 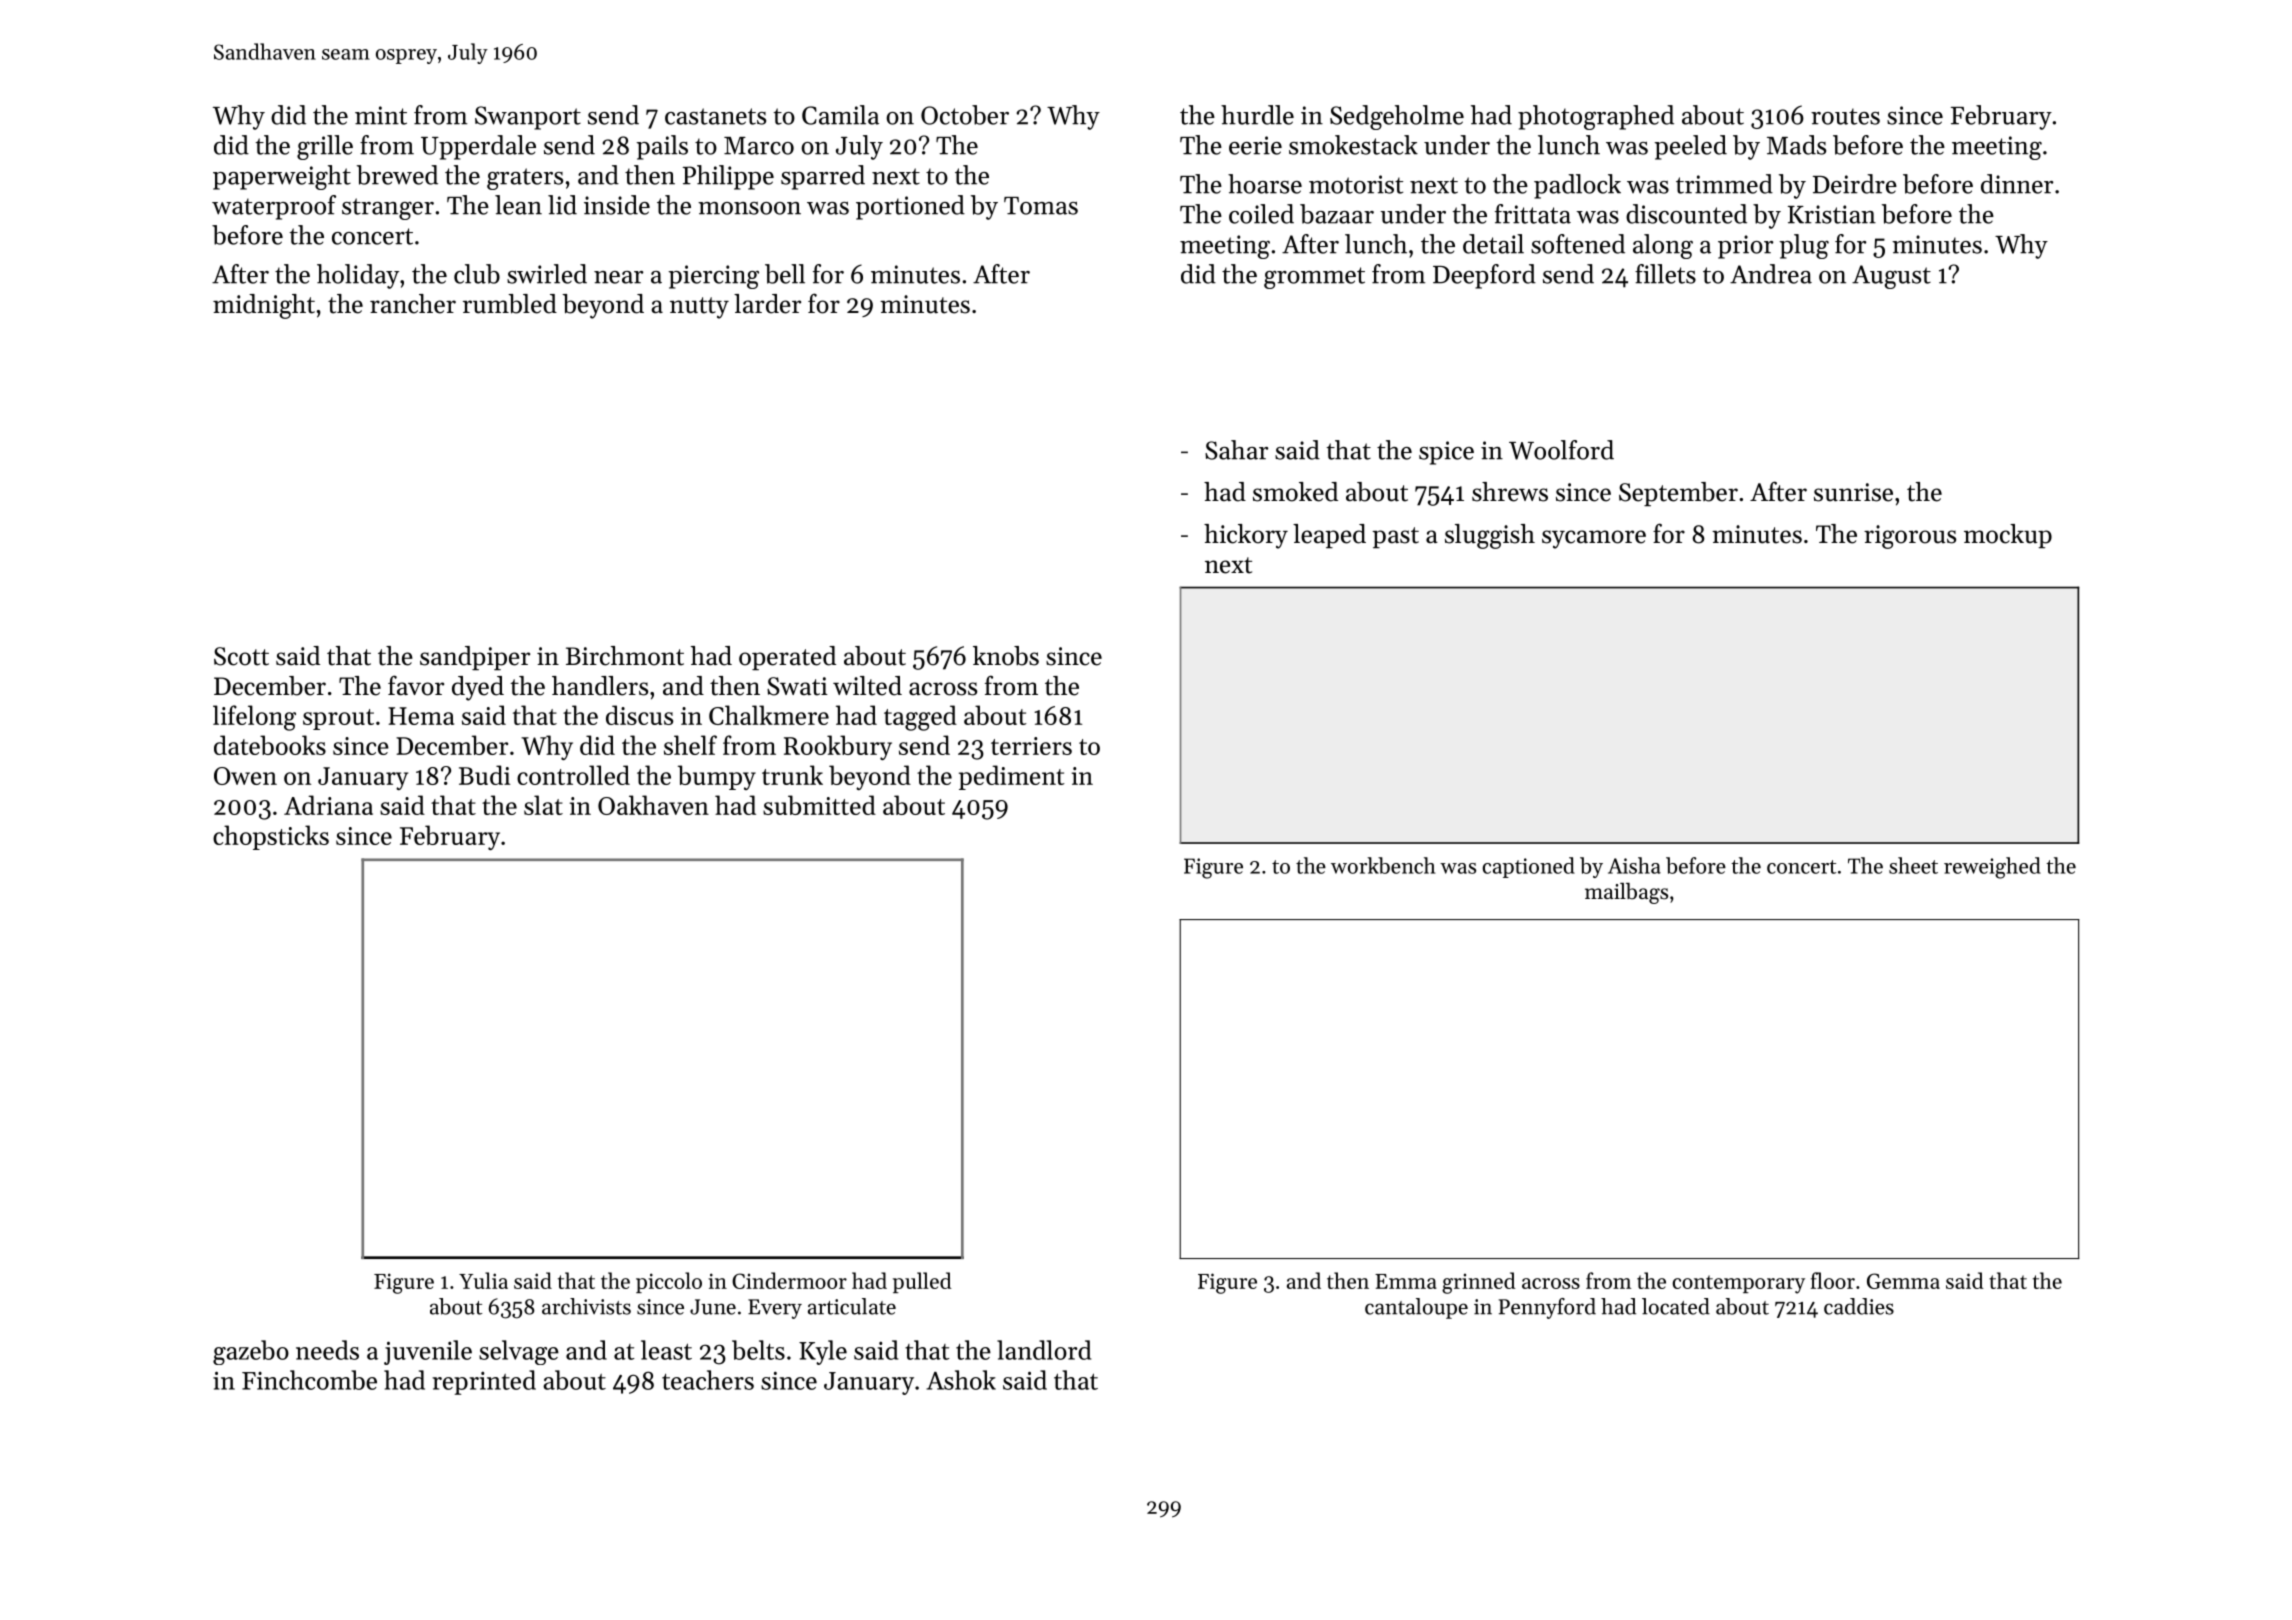 What do you see at coordinates (1236, 450) in the screenshot?
I see `Sahar` at bounding box center [1236, 450].
